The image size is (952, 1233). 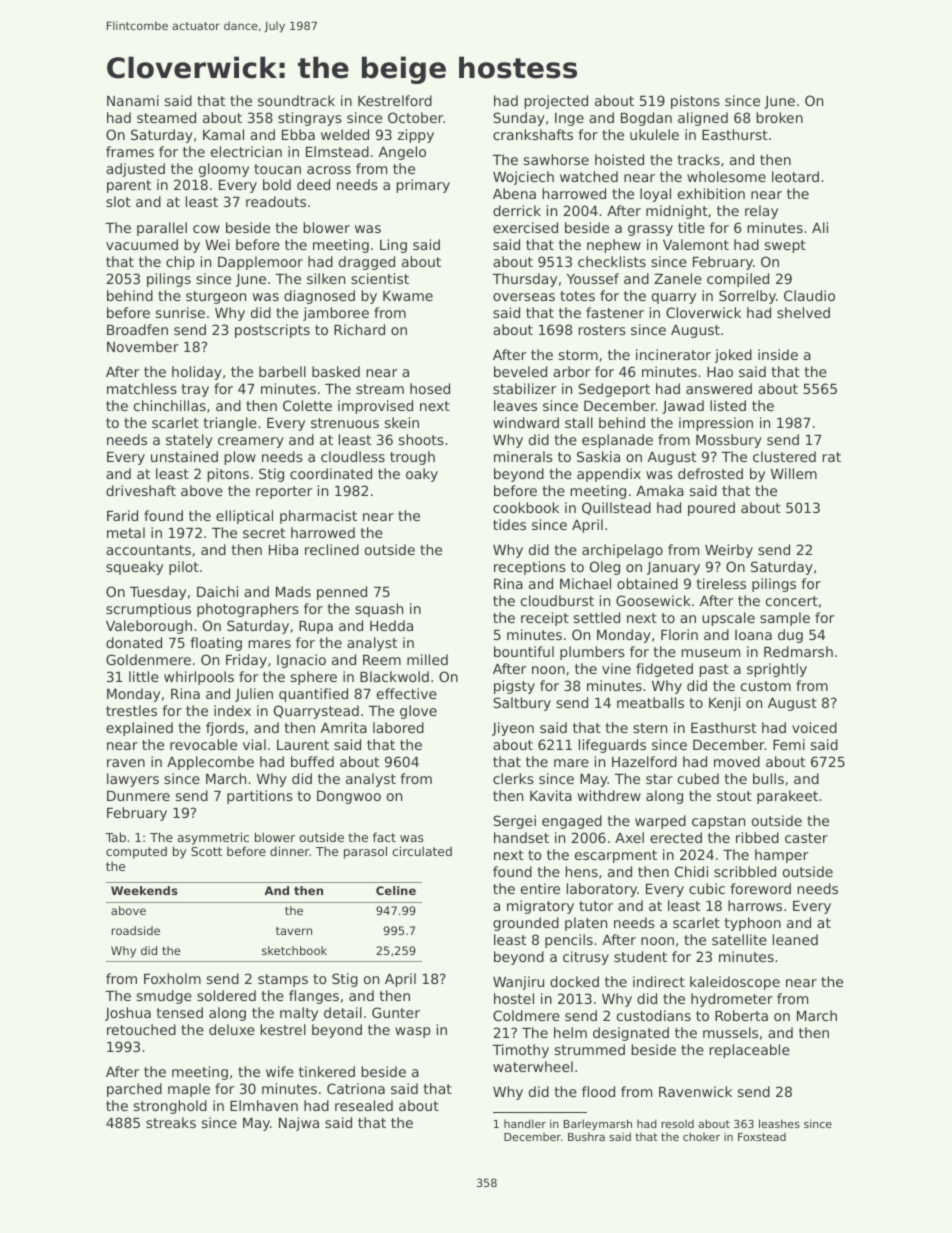 What do you see at coordinates (415, 117) in the image?
I see `October` at bounding box center [415, 117].
